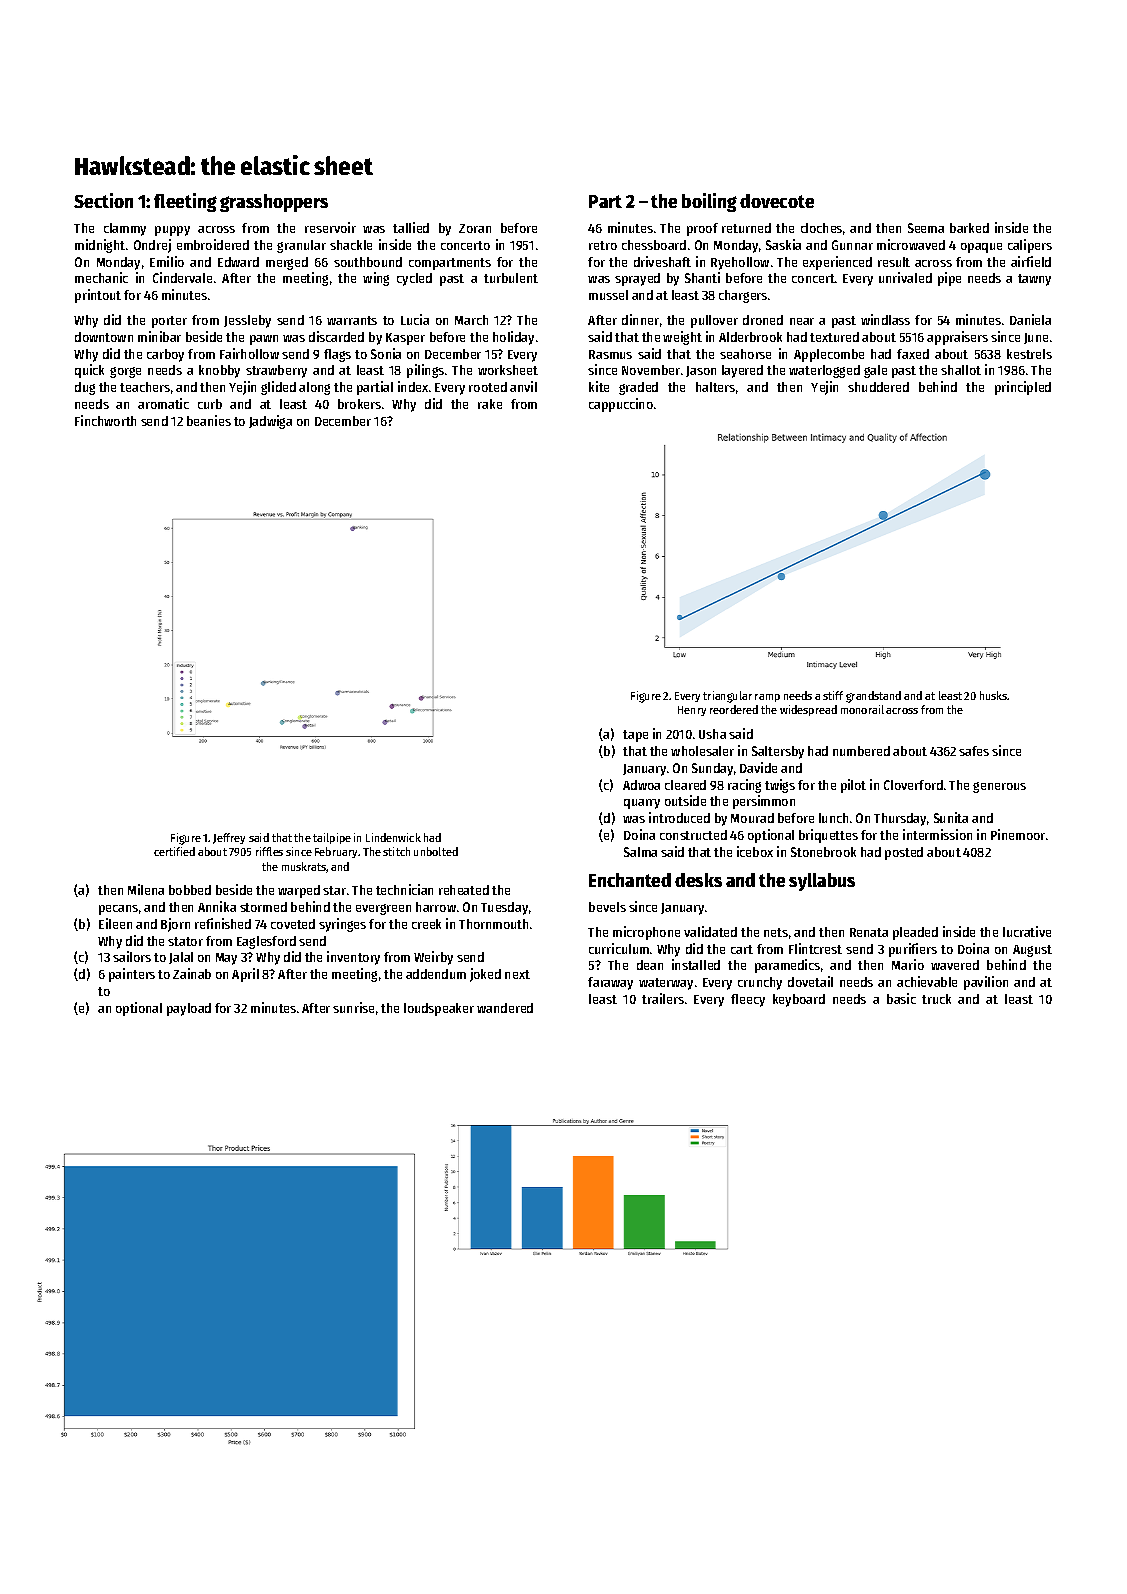 Image resolution: width=1127 pixels, height=1594 pixels. What do you see at coordinates (98, 296) in the image?
I see `printout` at bounding box center [98, 296].
